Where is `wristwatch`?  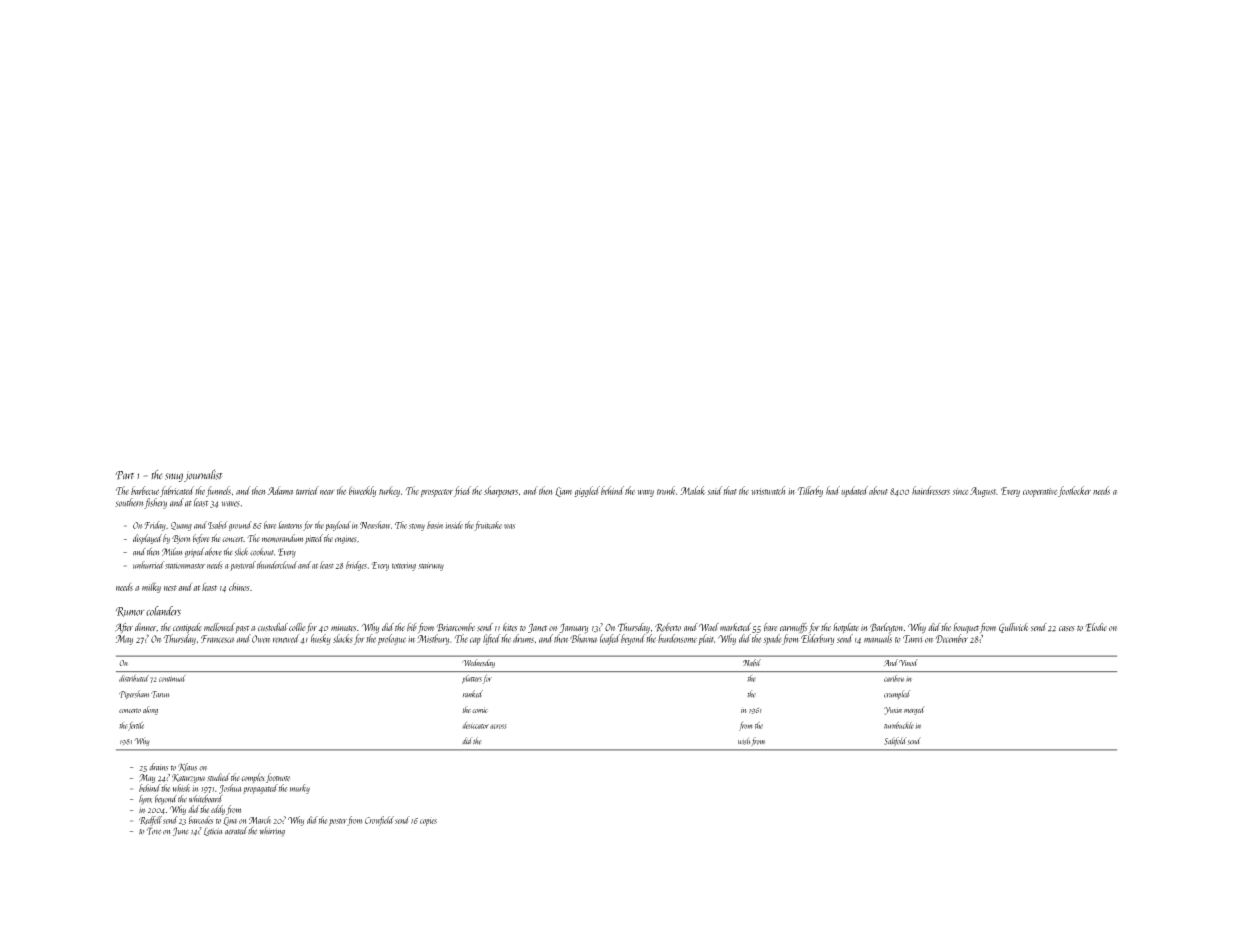
wristwatch is located at coordinates (768, 490).
